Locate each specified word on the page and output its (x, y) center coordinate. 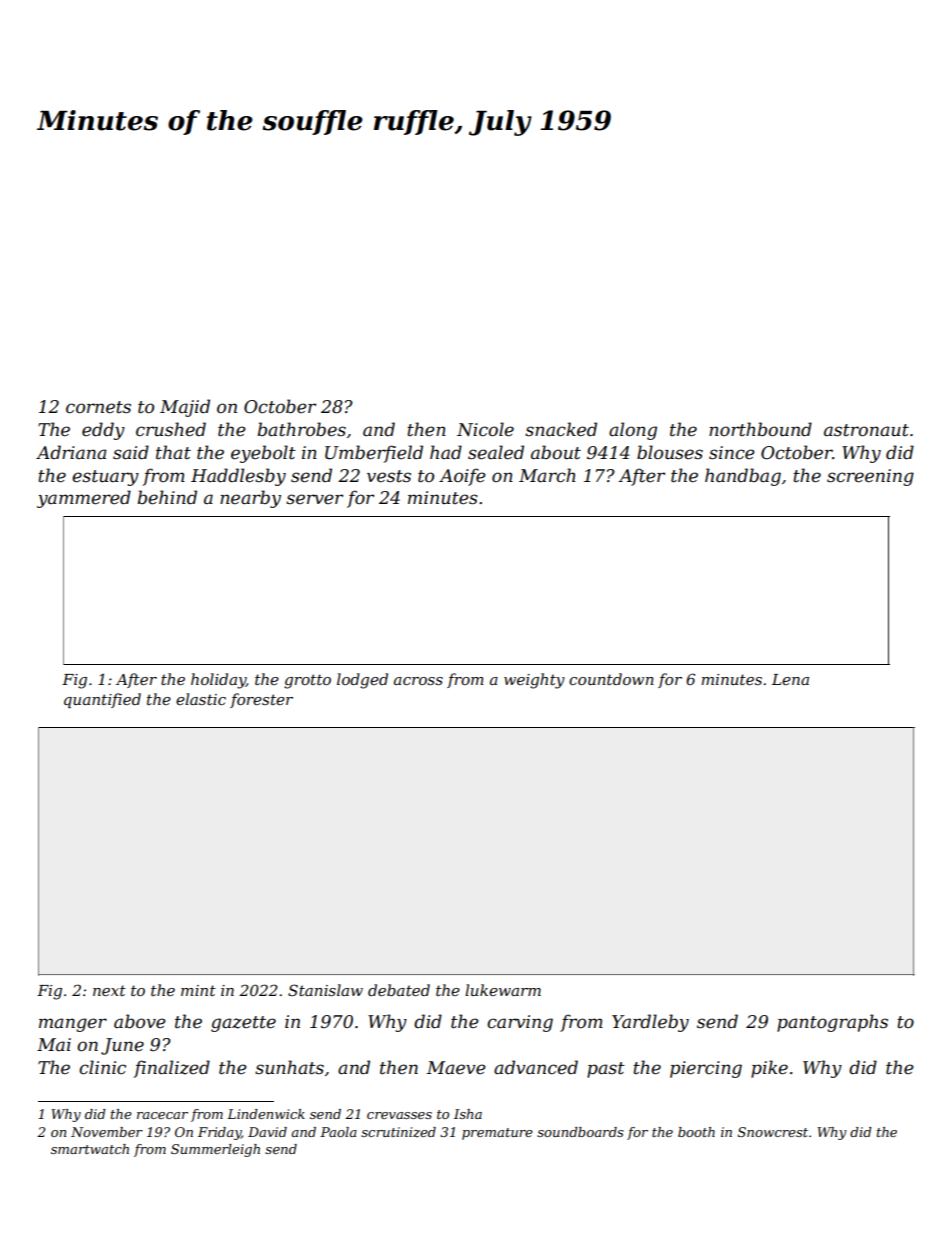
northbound (760, 429)
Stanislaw (325, 990)
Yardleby (650, 1023)
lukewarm (503, 990)
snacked (561, 429)
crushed (171, 429)
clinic (102, 1067)
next (109, 990)
